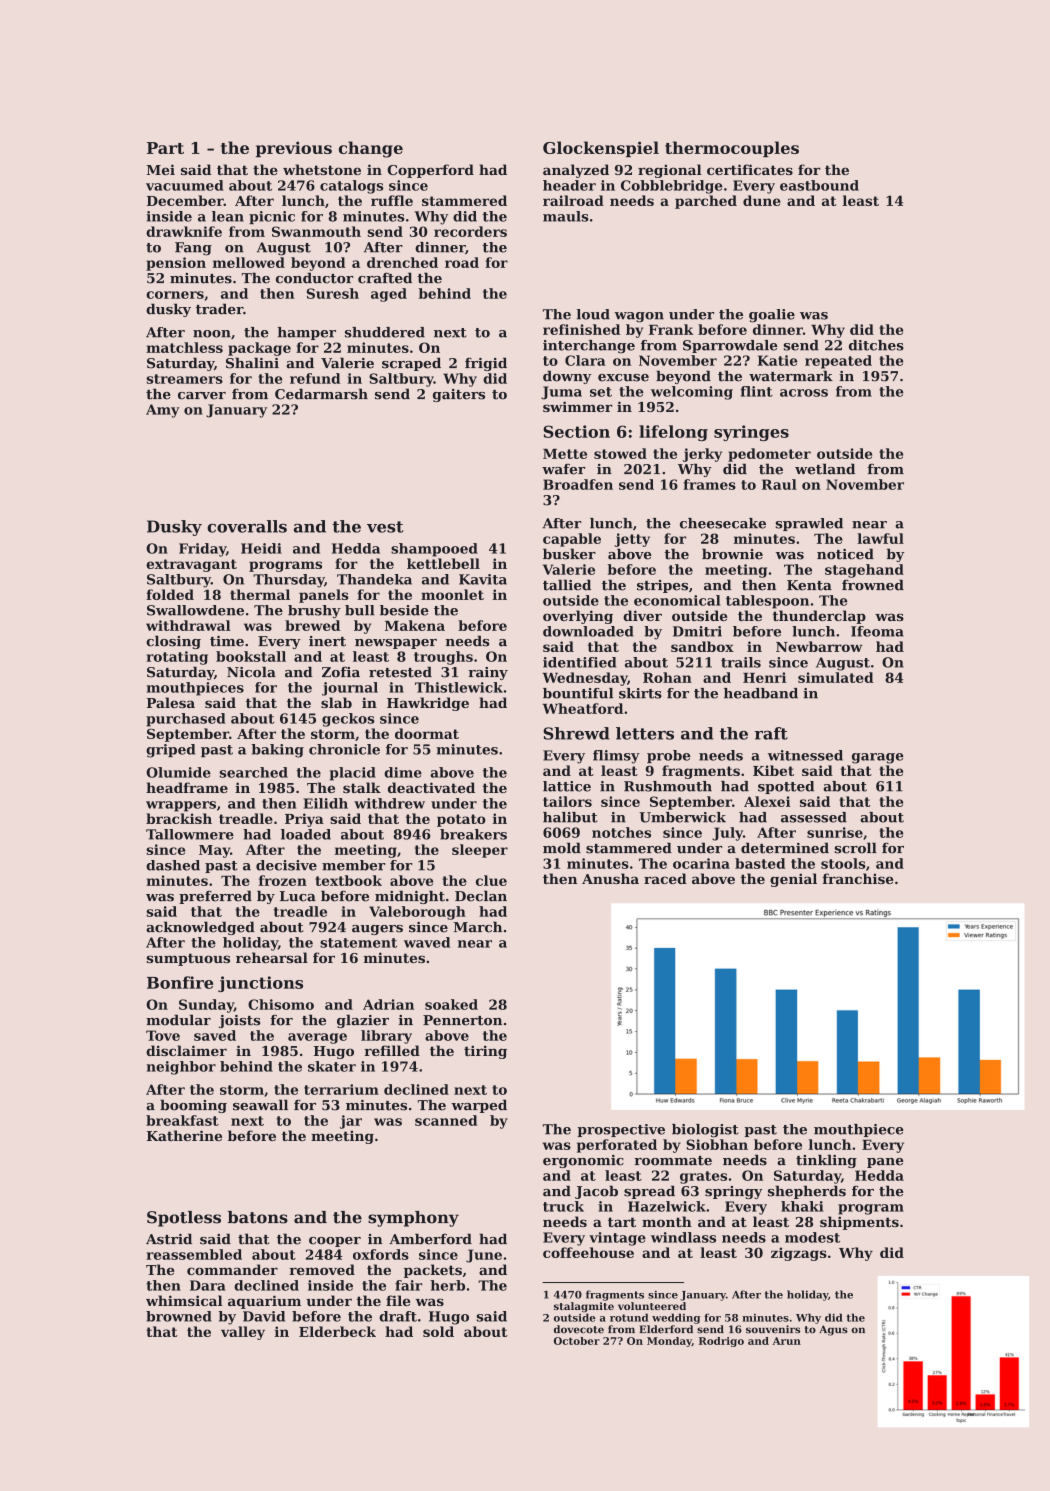 The image size is (1050, 1491). I want to click on franchise, so click(858, 878).
